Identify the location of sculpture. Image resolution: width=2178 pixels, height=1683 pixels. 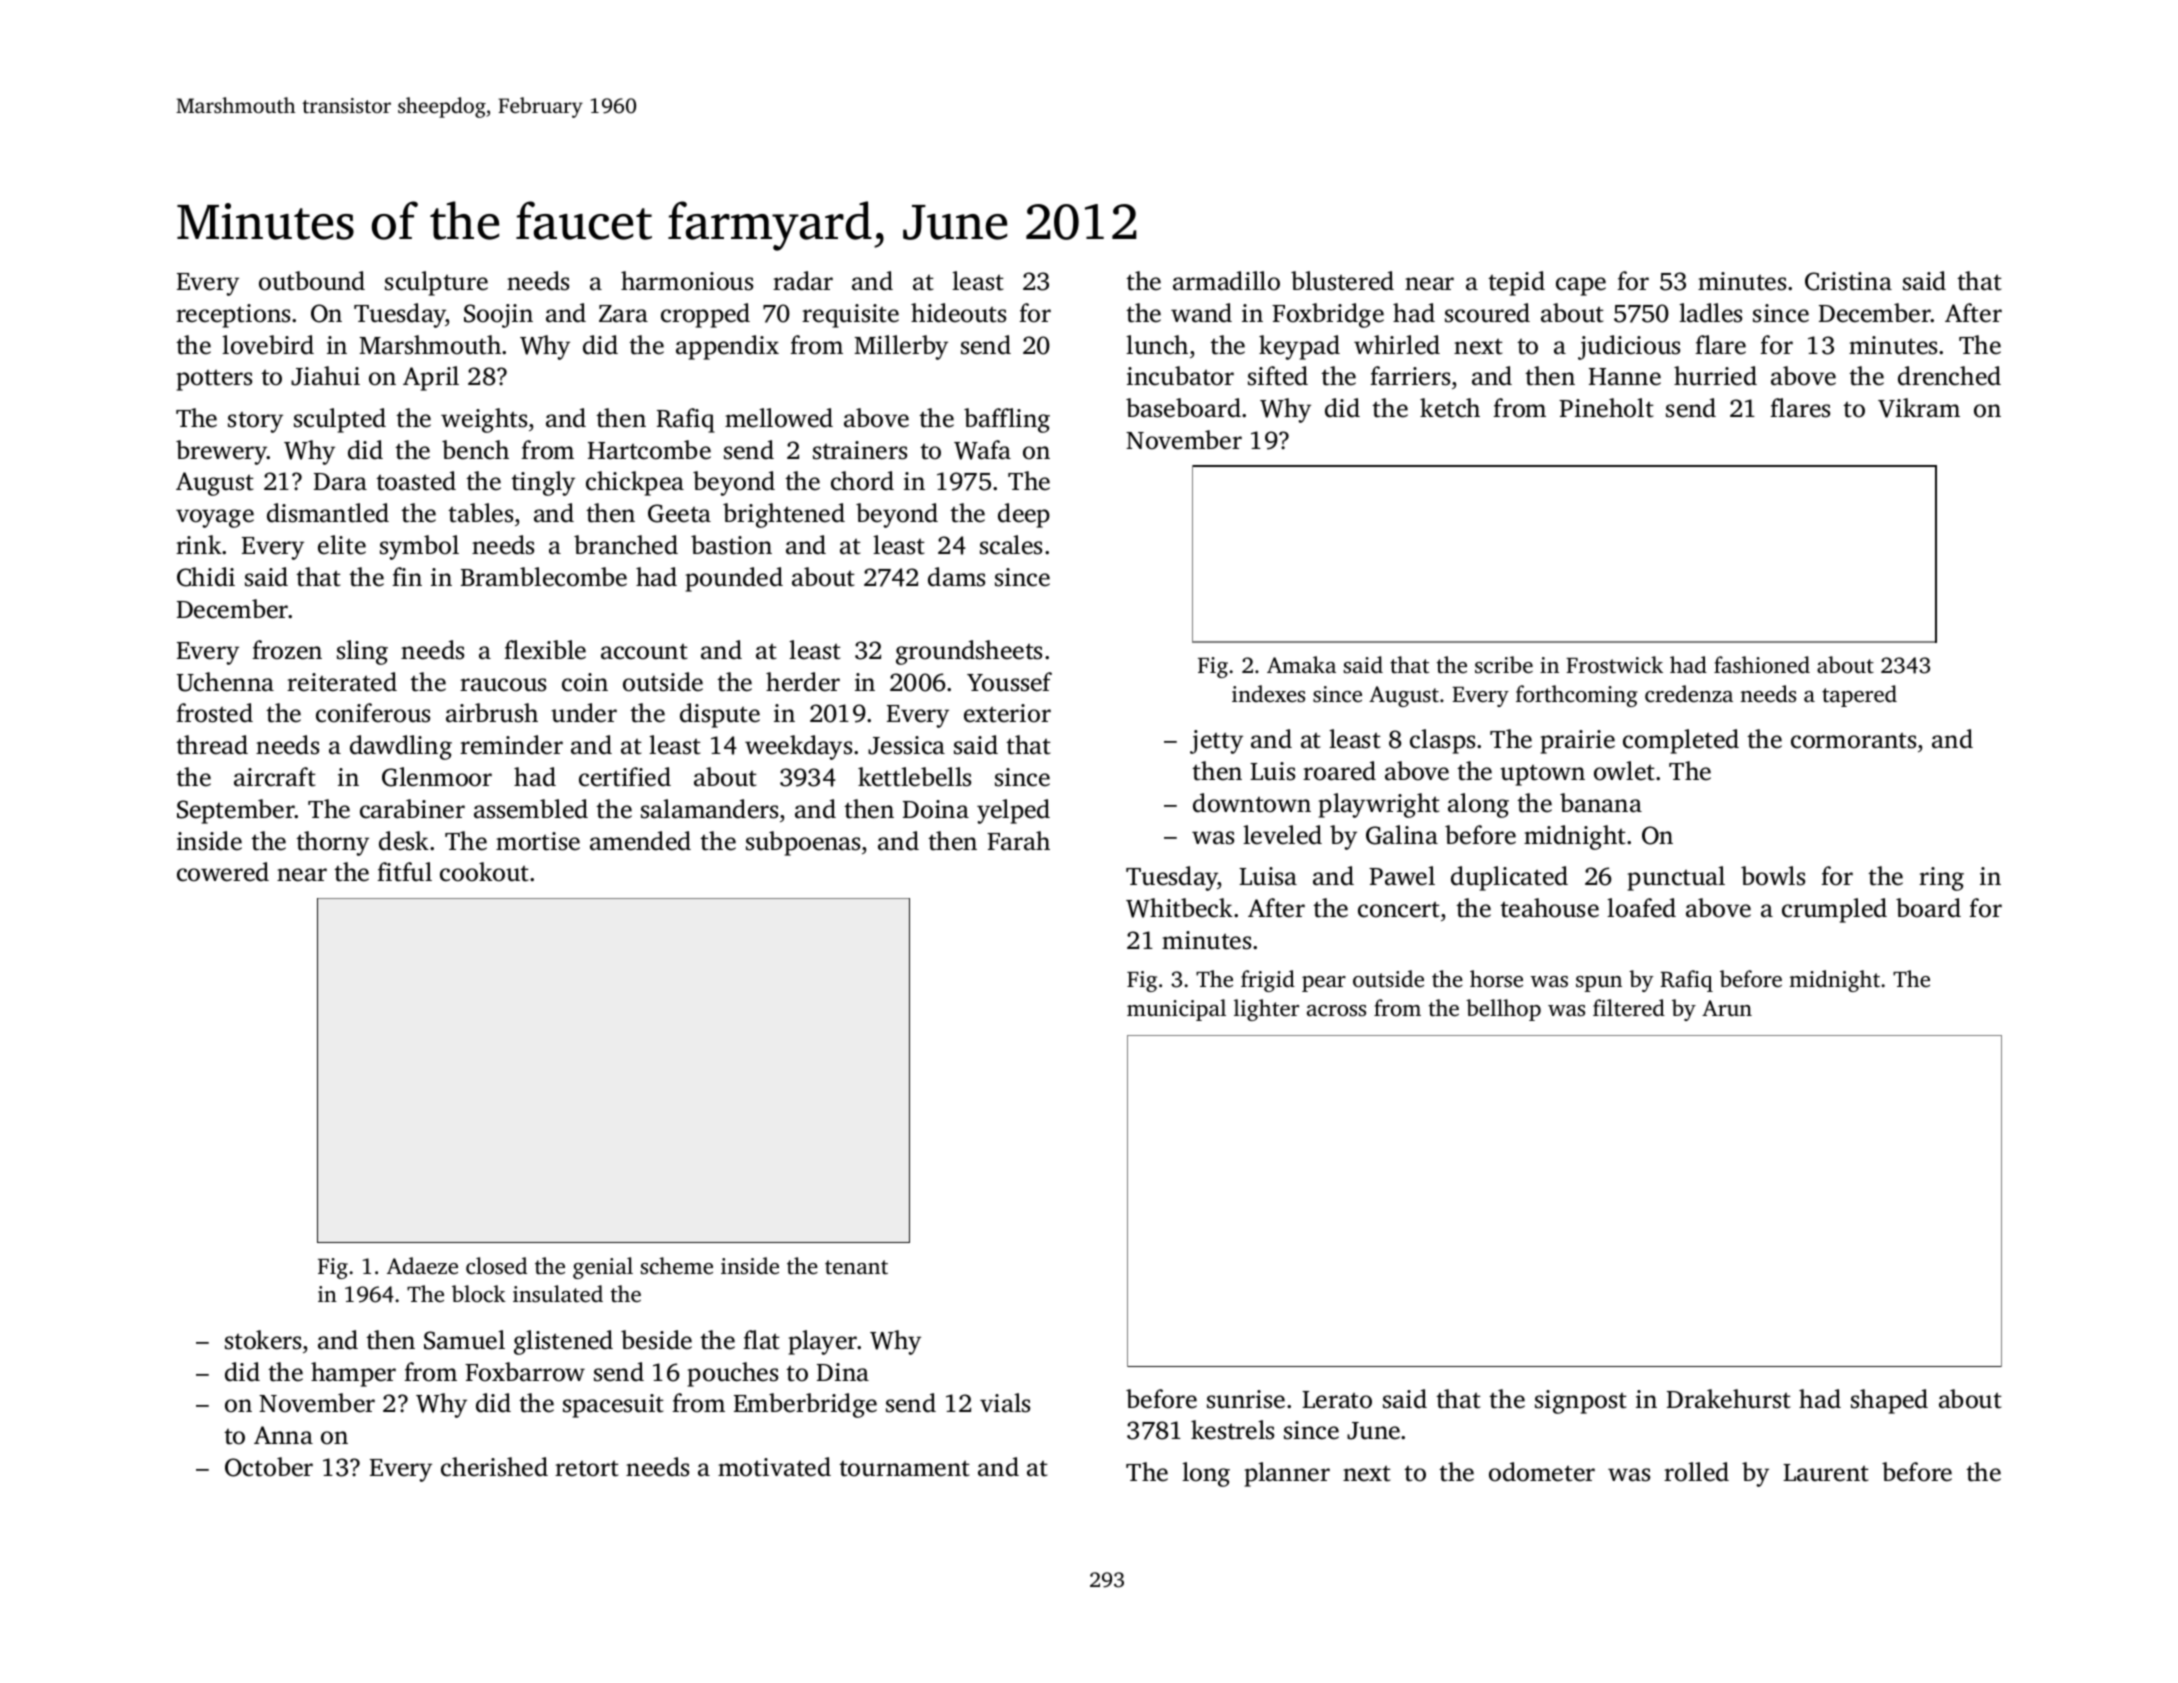
(436, 283).
